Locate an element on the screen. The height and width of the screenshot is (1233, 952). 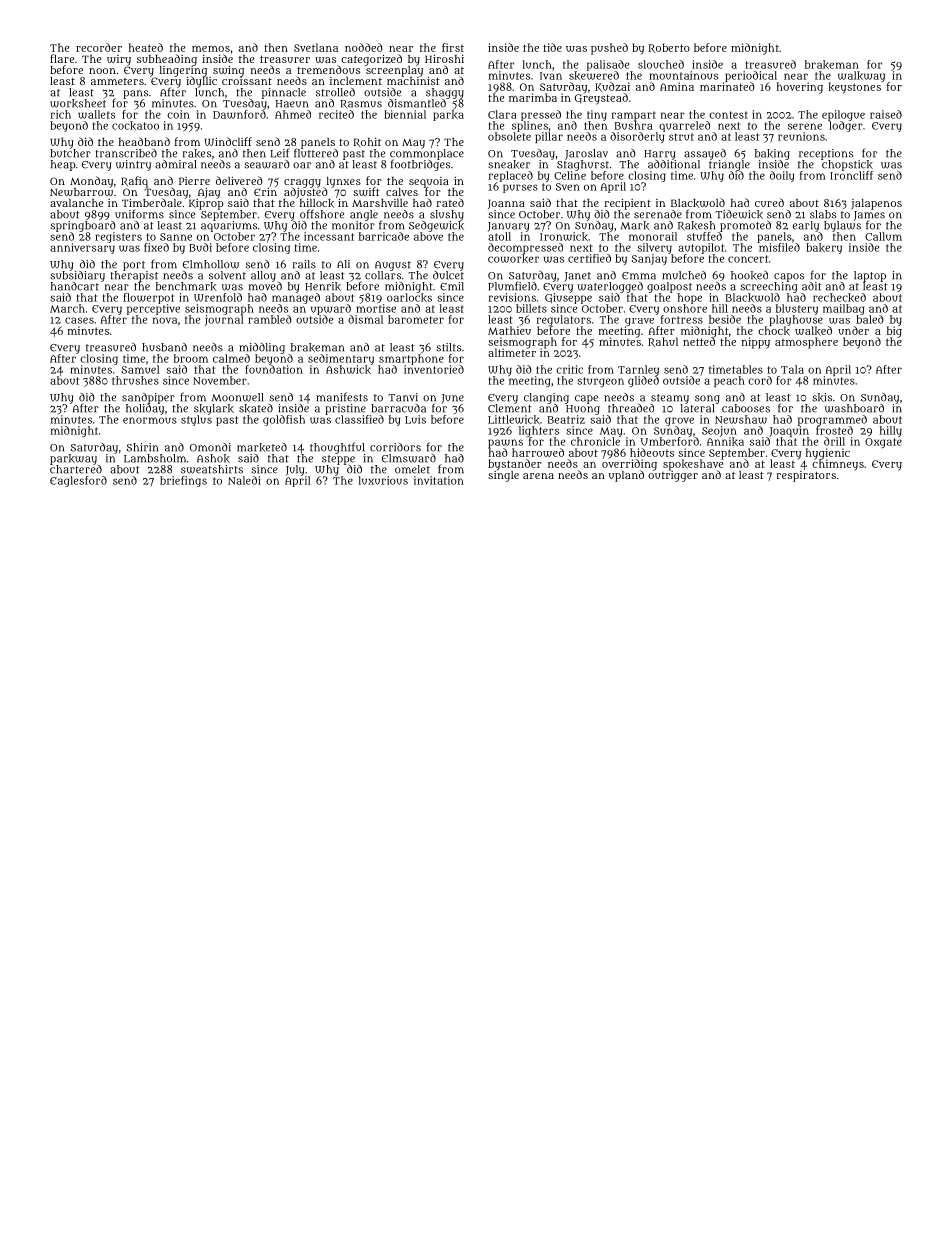
outrigger is located at coordinates (673, 476).
